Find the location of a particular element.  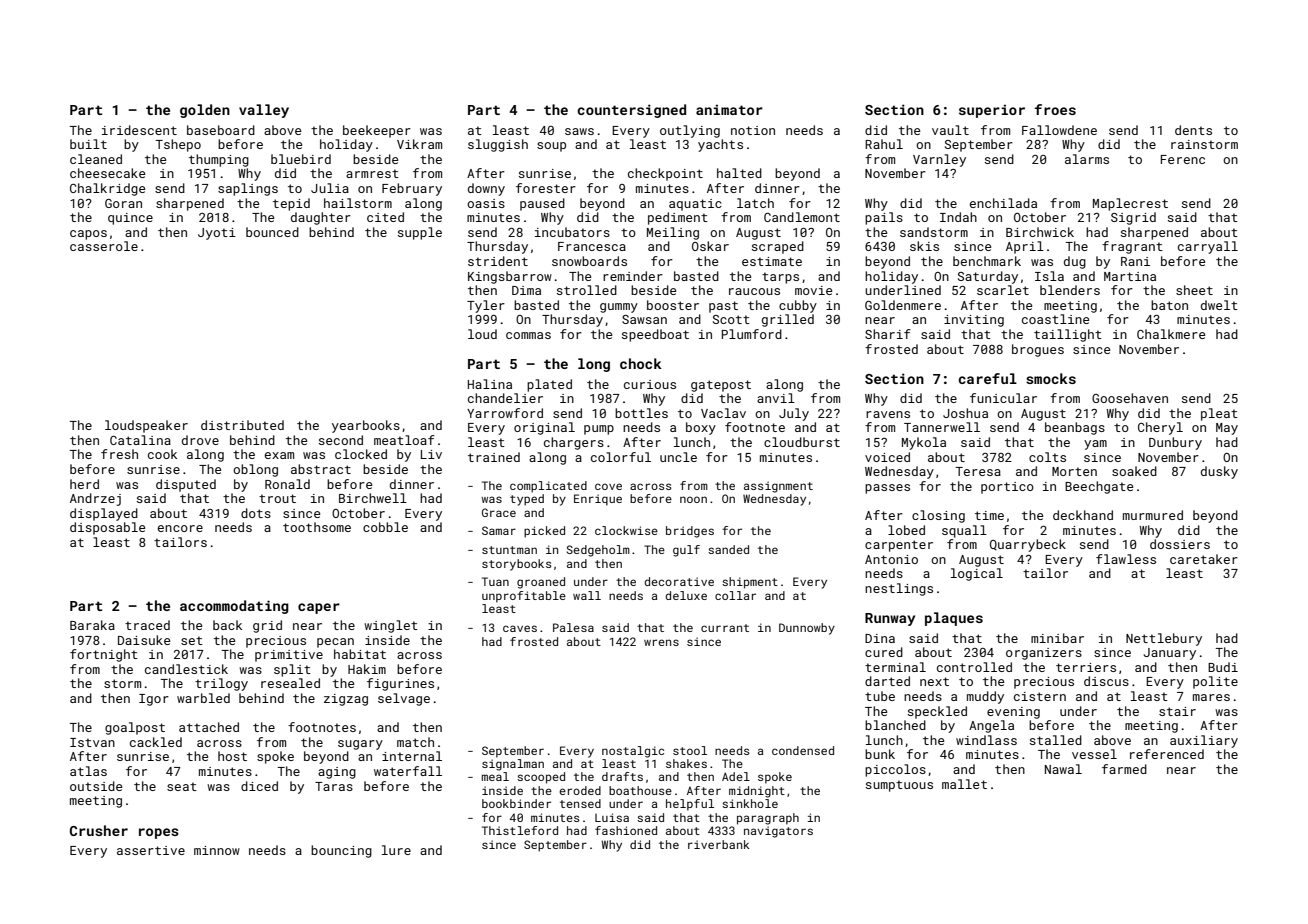

Fallowdene is located at coordinates (1059, 130).
